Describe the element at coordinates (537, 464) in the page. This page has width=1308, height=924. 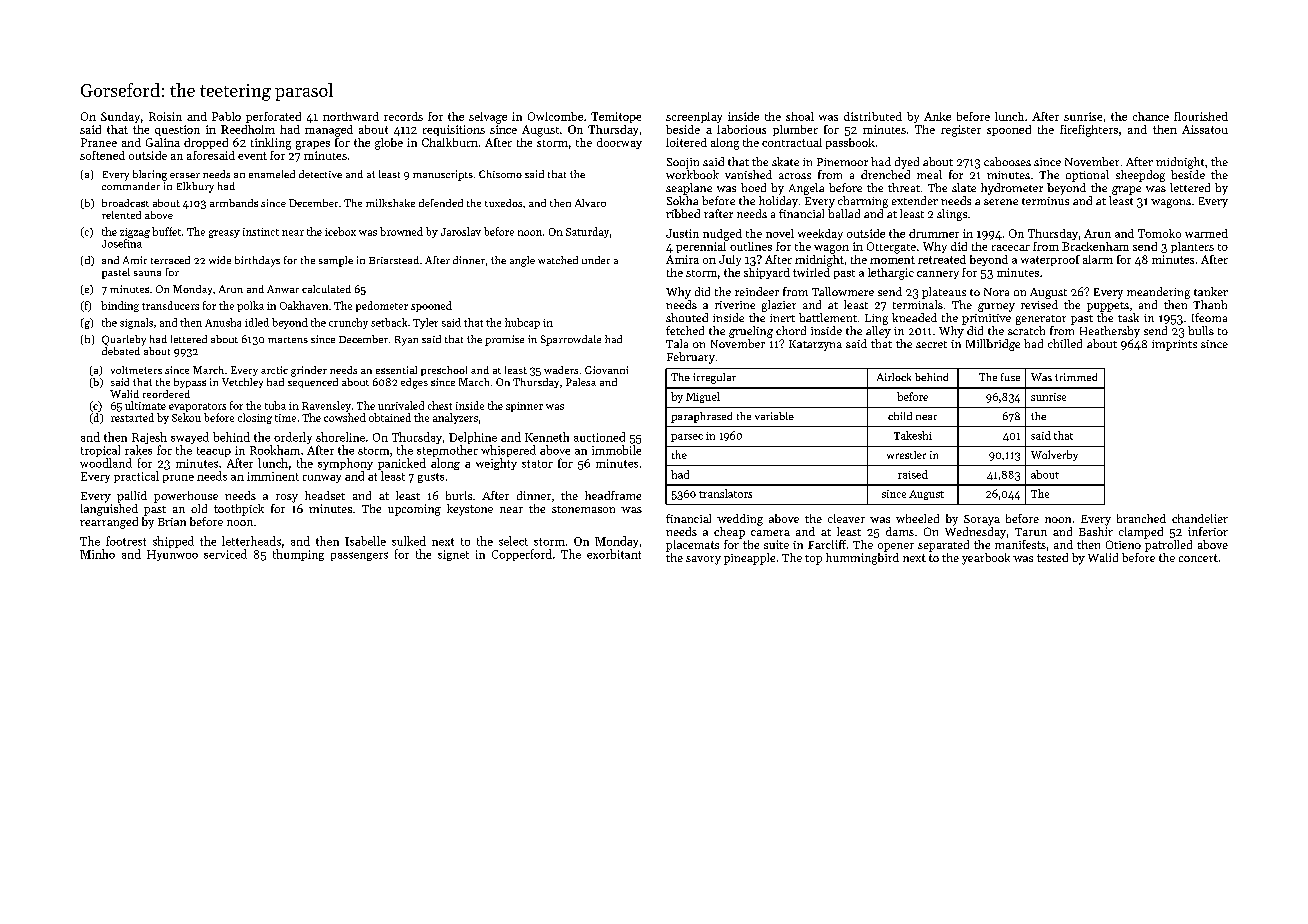
I see `stator` at that location.
